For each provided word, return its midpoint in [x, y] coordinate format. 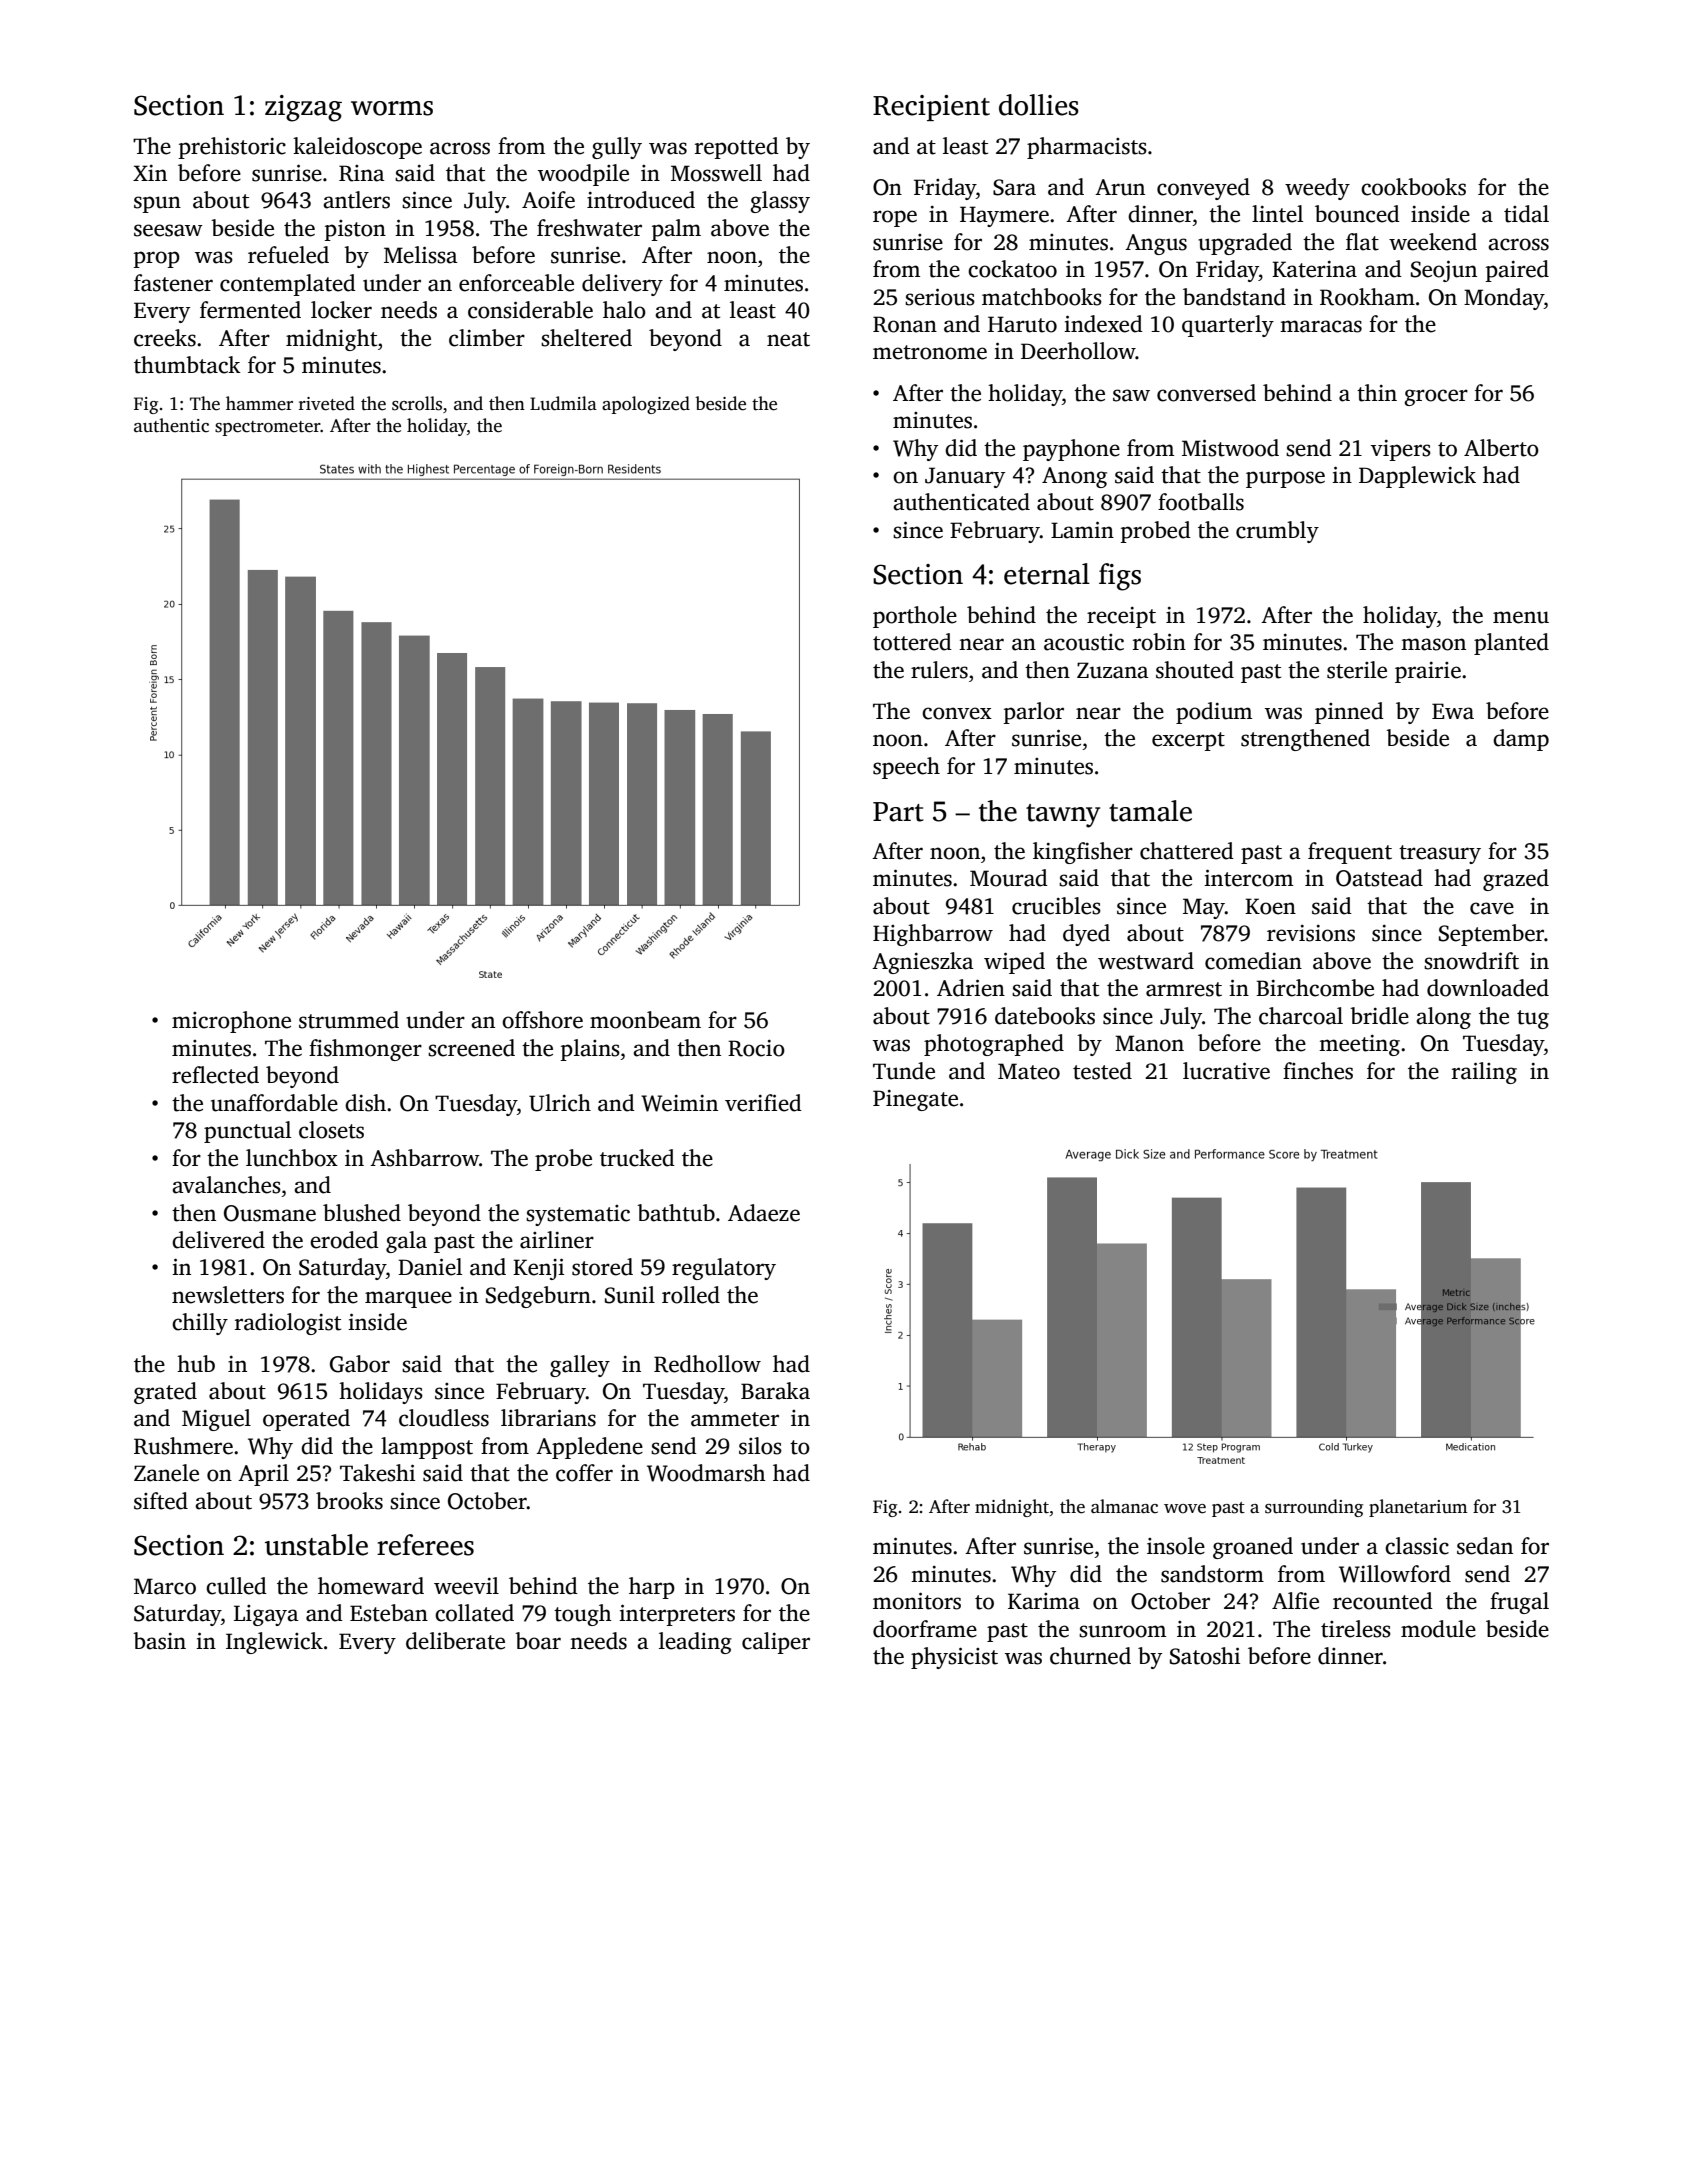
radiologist [288, 1324]
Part [898, 812]
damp [1521, 740]
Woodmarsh [706, 1473]
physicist [954, 1658]
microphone [231, 1022]
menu [1521, 617]
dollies [1039, 105]
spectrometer [268, 428]
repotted [737, 148]
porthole [915, 617]
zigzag [303, 108]
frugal [1519, 1603]
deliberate [455, 1641]
